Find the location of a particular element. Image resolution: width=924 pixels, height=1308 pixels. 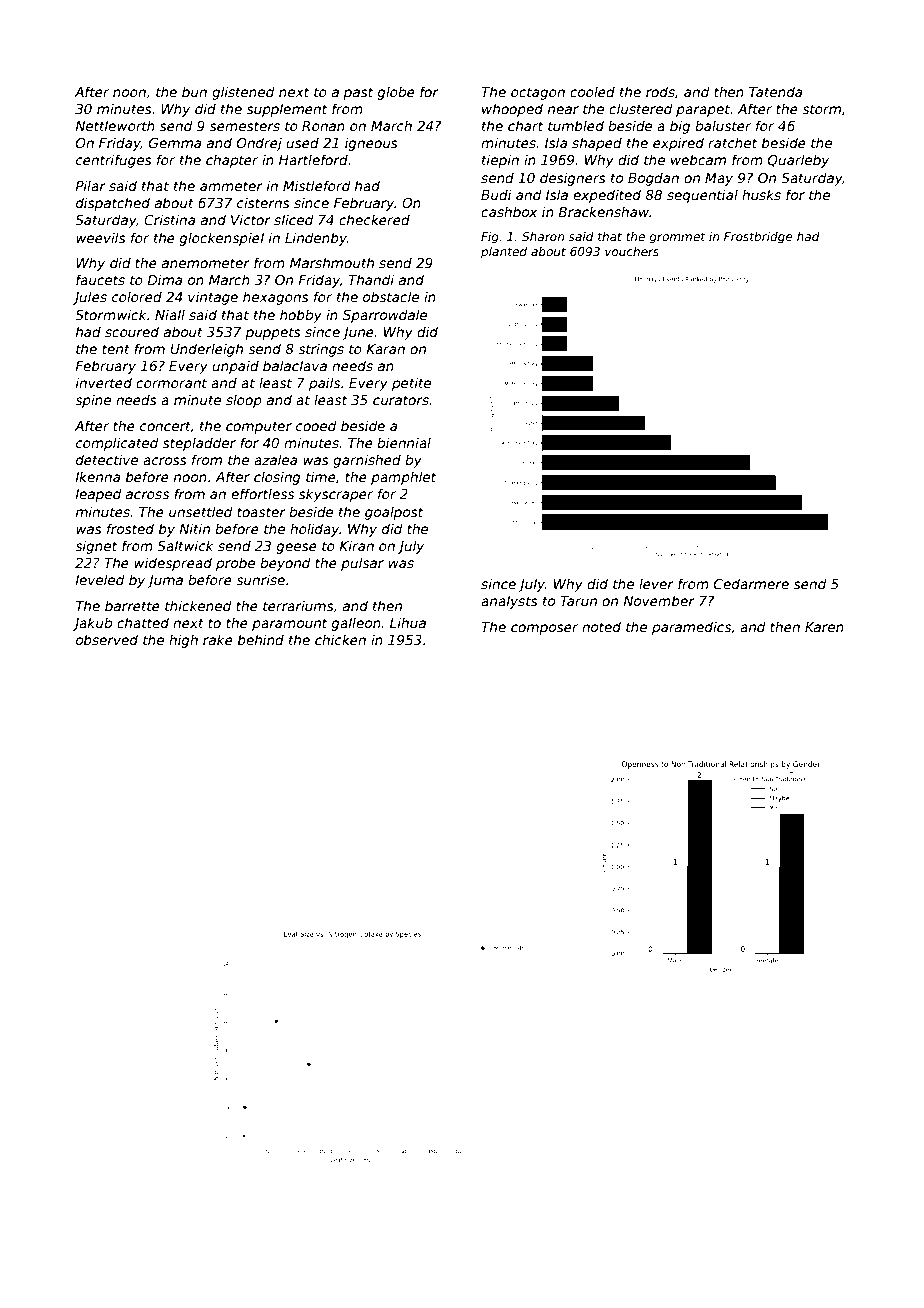

Tatenda is located at coordinates (775, 91).
